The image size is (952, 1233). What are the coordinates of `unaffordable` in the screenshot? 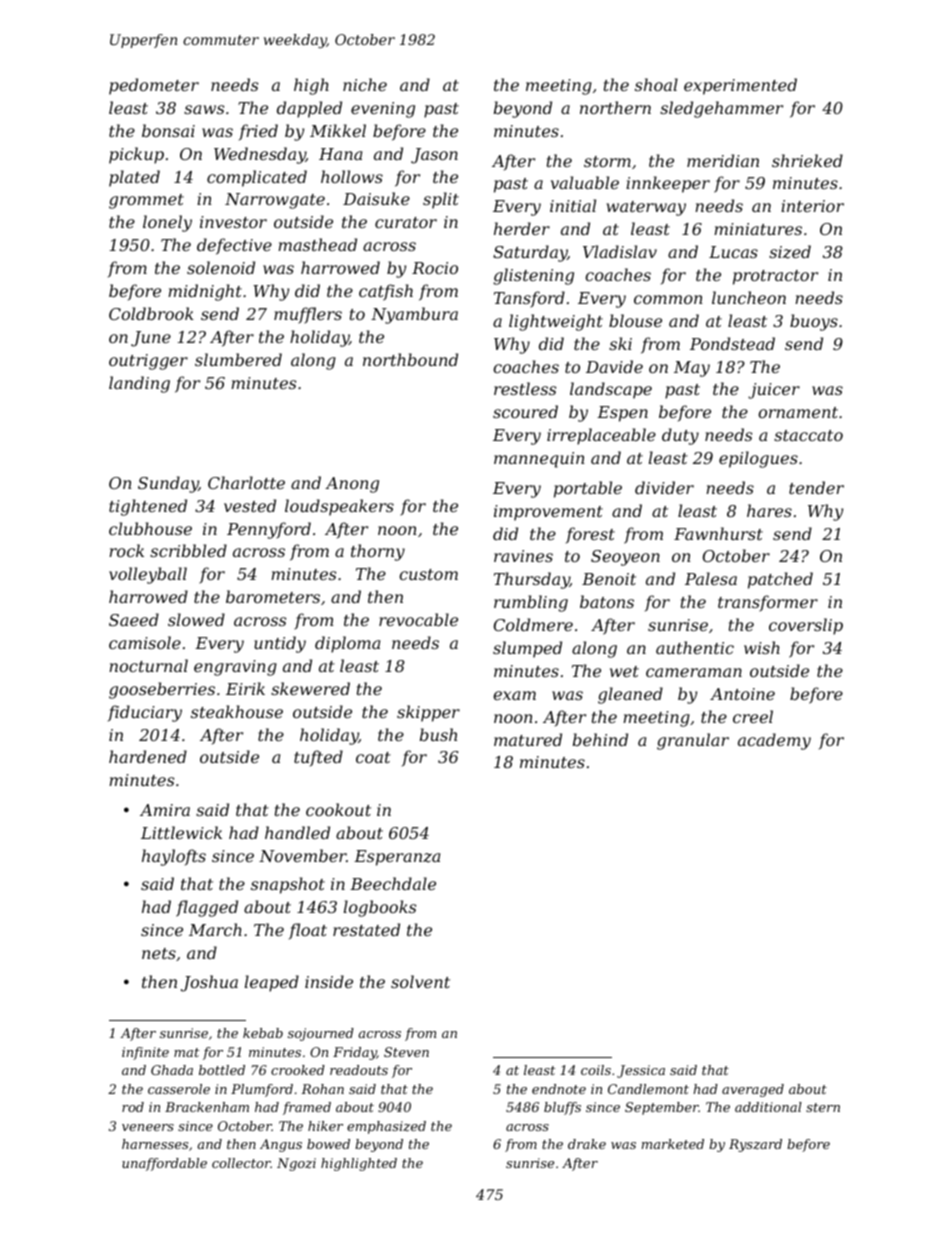 It's located at (164, 1164).
